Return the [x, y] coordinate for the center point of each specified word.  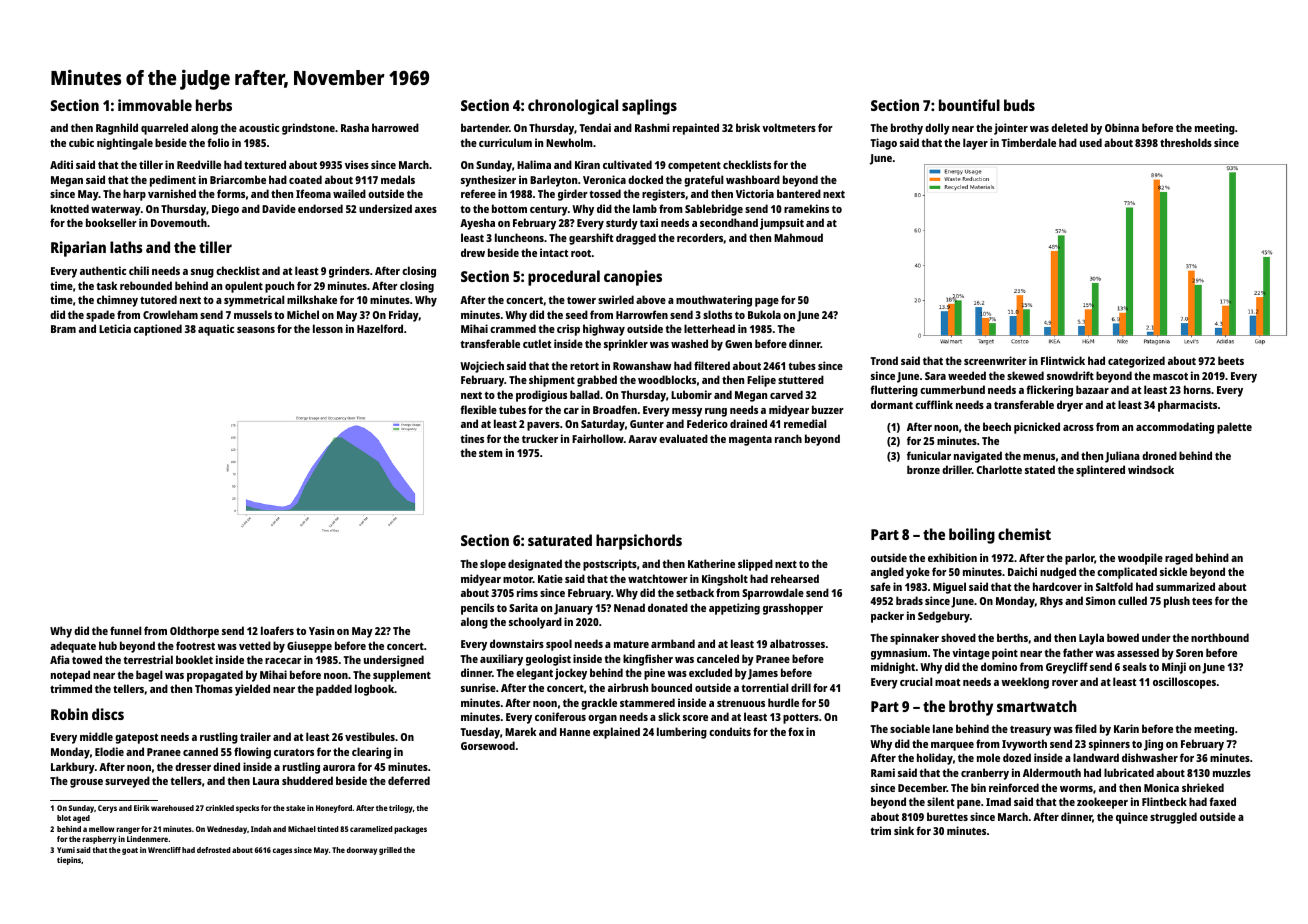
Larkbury [73, 768]
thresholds [1186, 142]
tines [472, 438]
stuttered [801, 379]
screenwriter [995, 360]
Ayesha [477, 224]
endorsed [320, 208]
